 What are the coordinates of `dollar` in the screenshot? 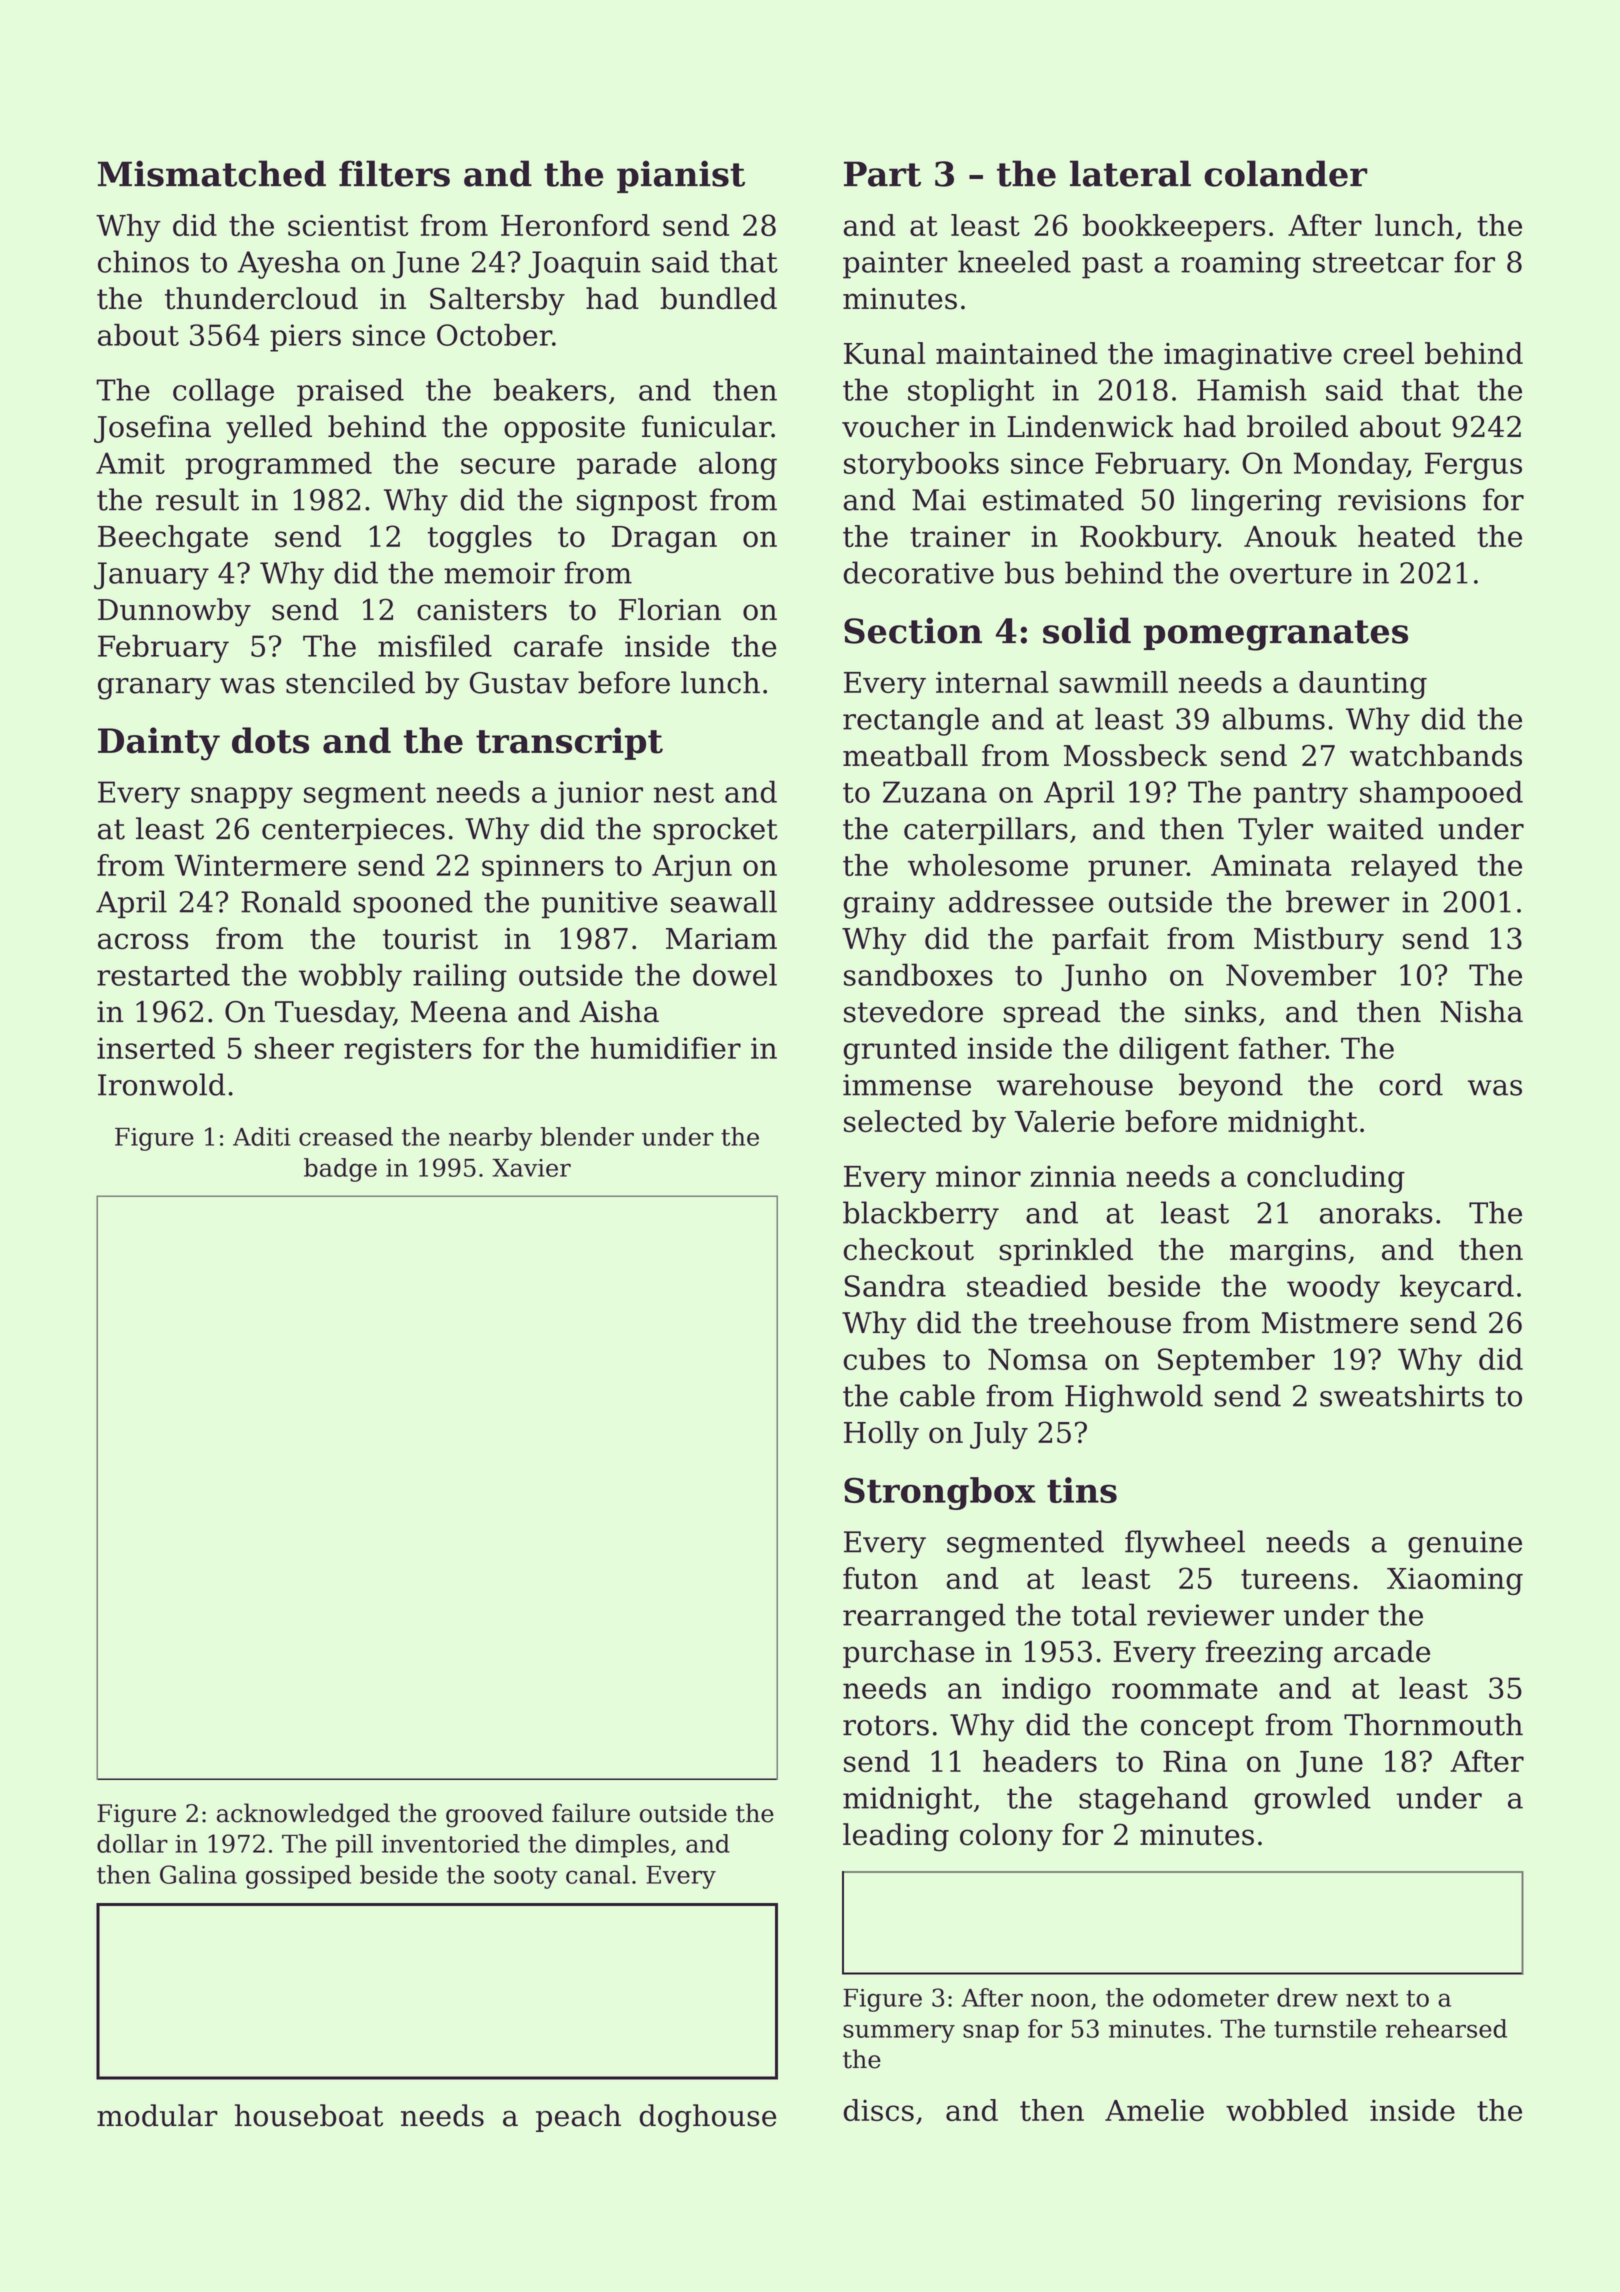 It's located at (132, 1843).
